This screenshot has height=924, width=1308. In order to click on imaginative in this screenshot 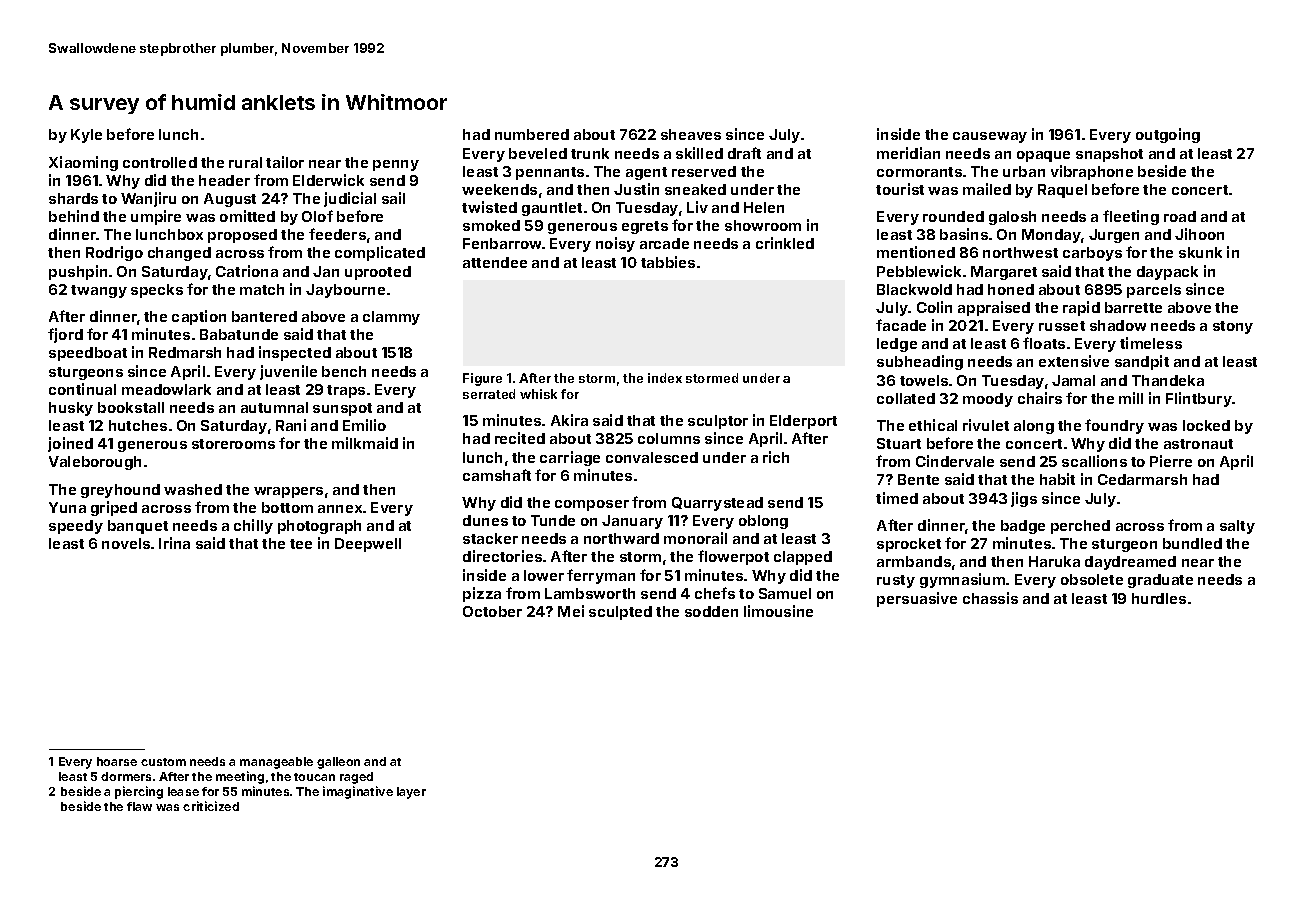, I will do `click(358, 792)`.
